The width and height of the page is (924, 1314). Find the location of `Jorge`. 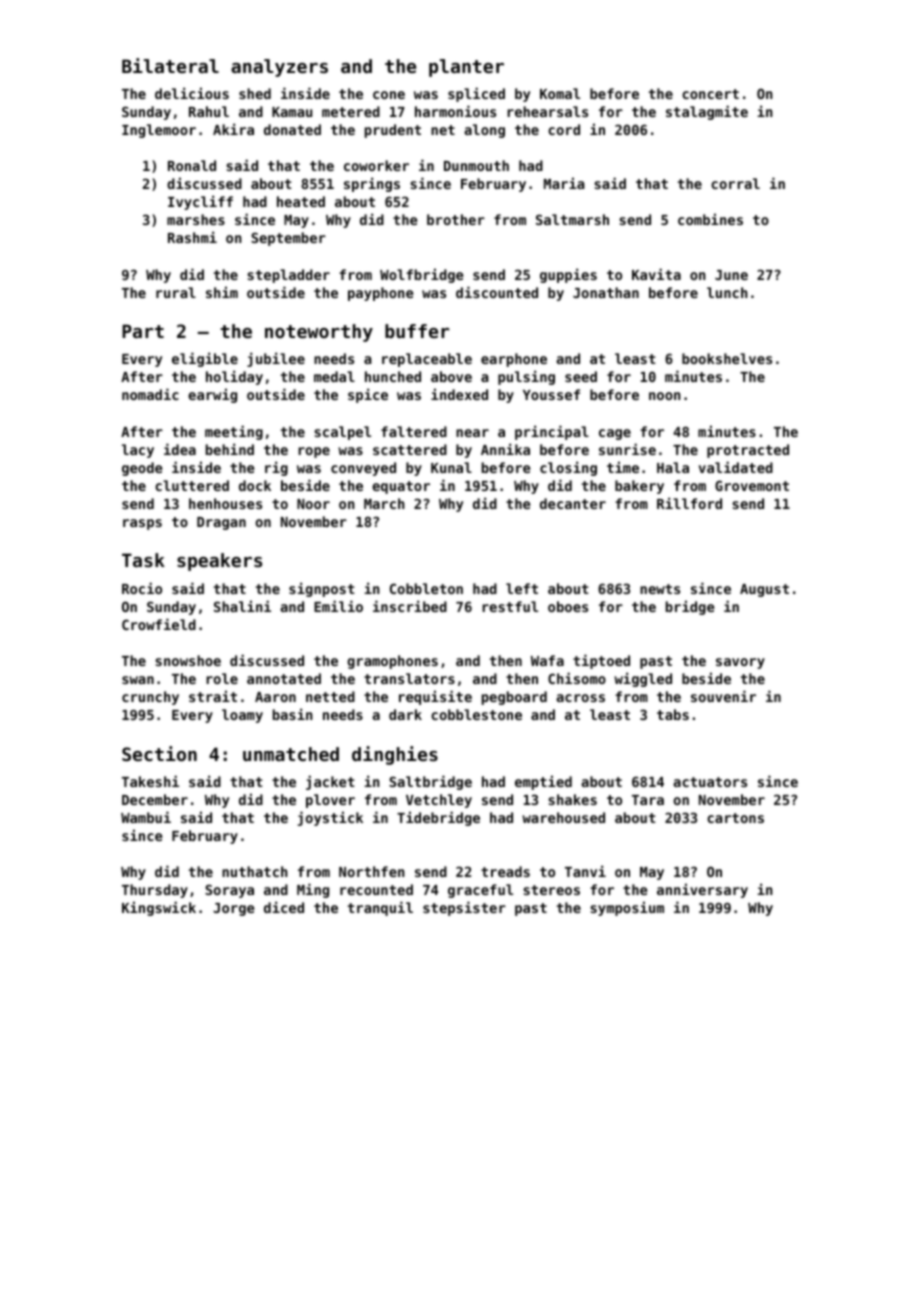

Jorge is located at coordinates (234, 909).
